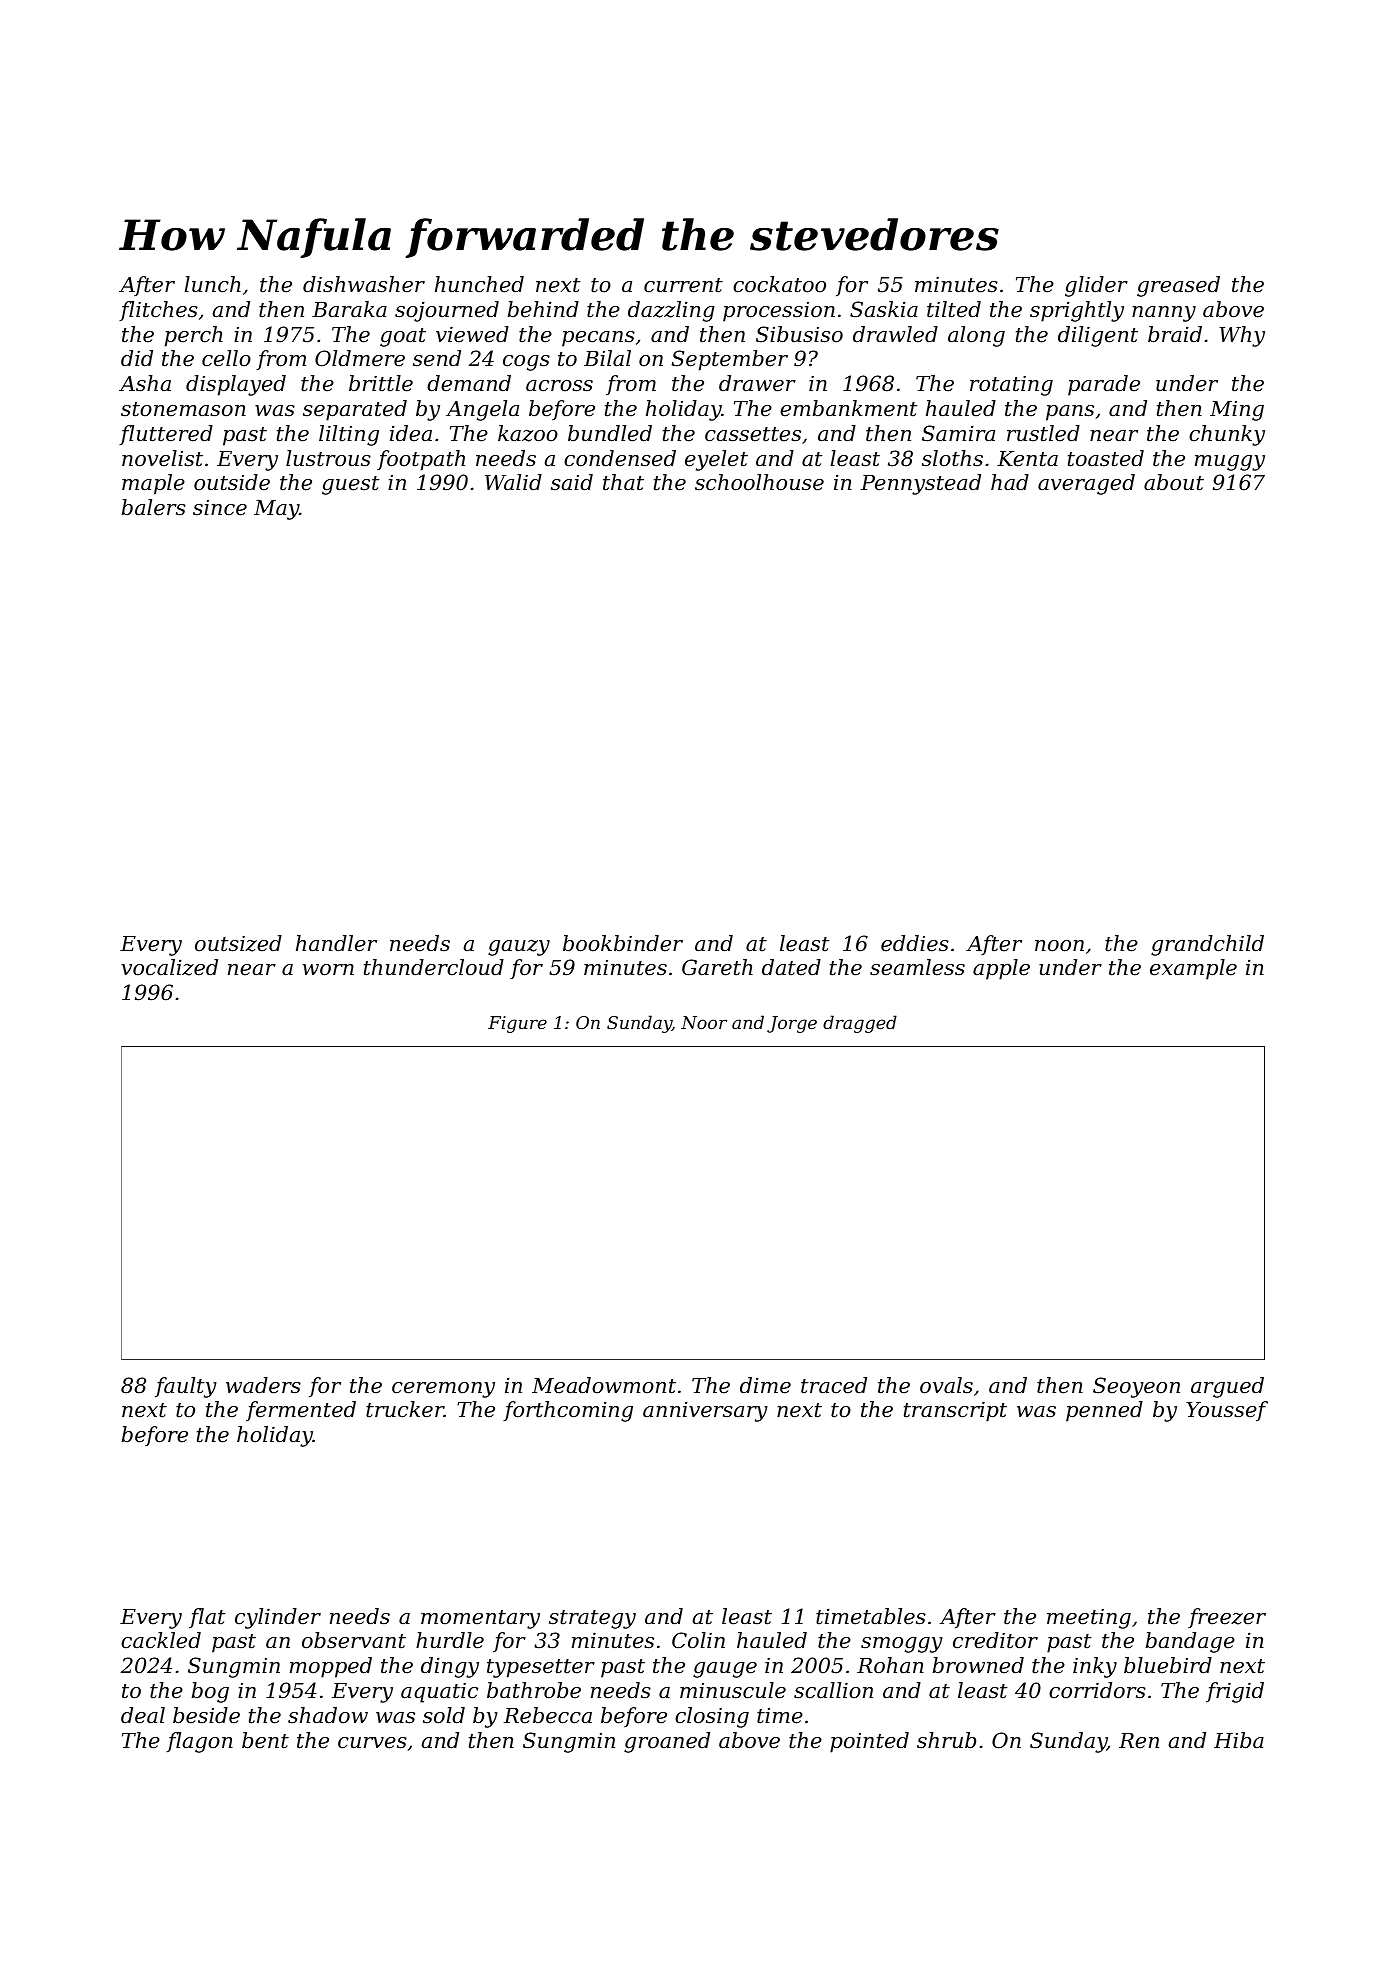 This screenshot has width=1386, height=1969. Describe the element at coordinates (779, 312) in the screenshot. I see `procession` at that location.
